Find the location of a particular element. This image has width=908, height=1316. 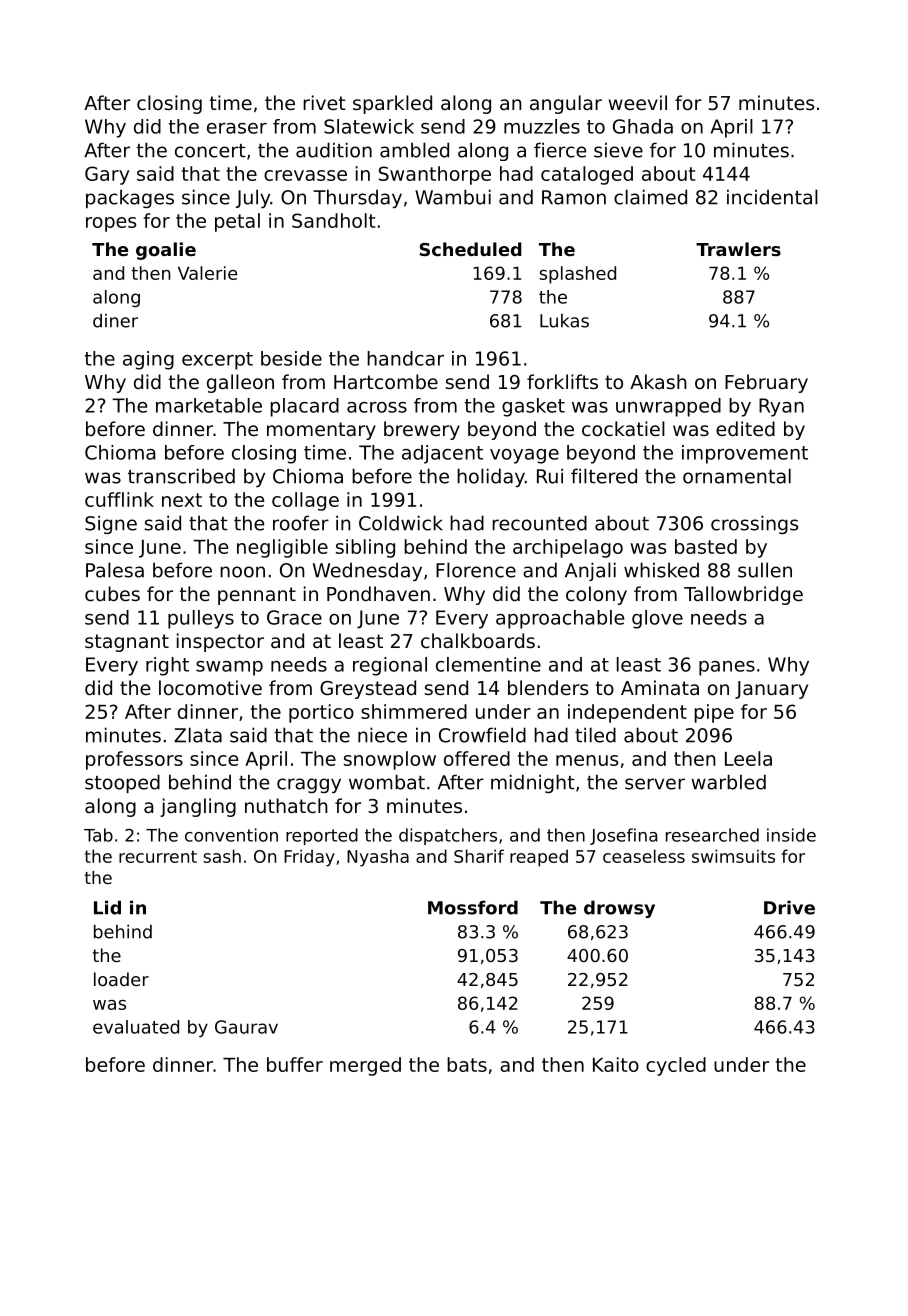

sparkled is located at coordinates (392, 104).
